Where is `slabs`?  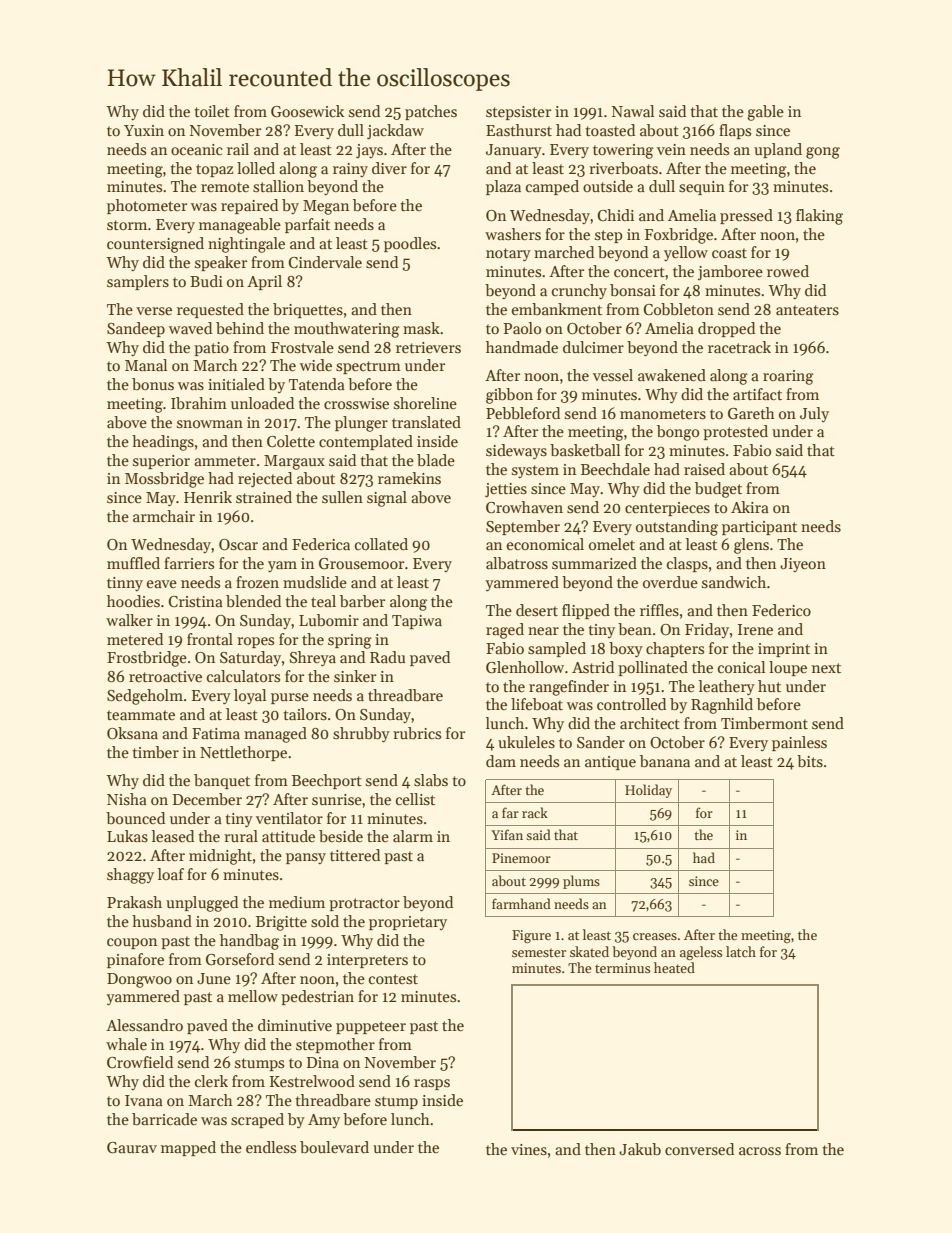 slabs is located at coordinates (431, 780).
